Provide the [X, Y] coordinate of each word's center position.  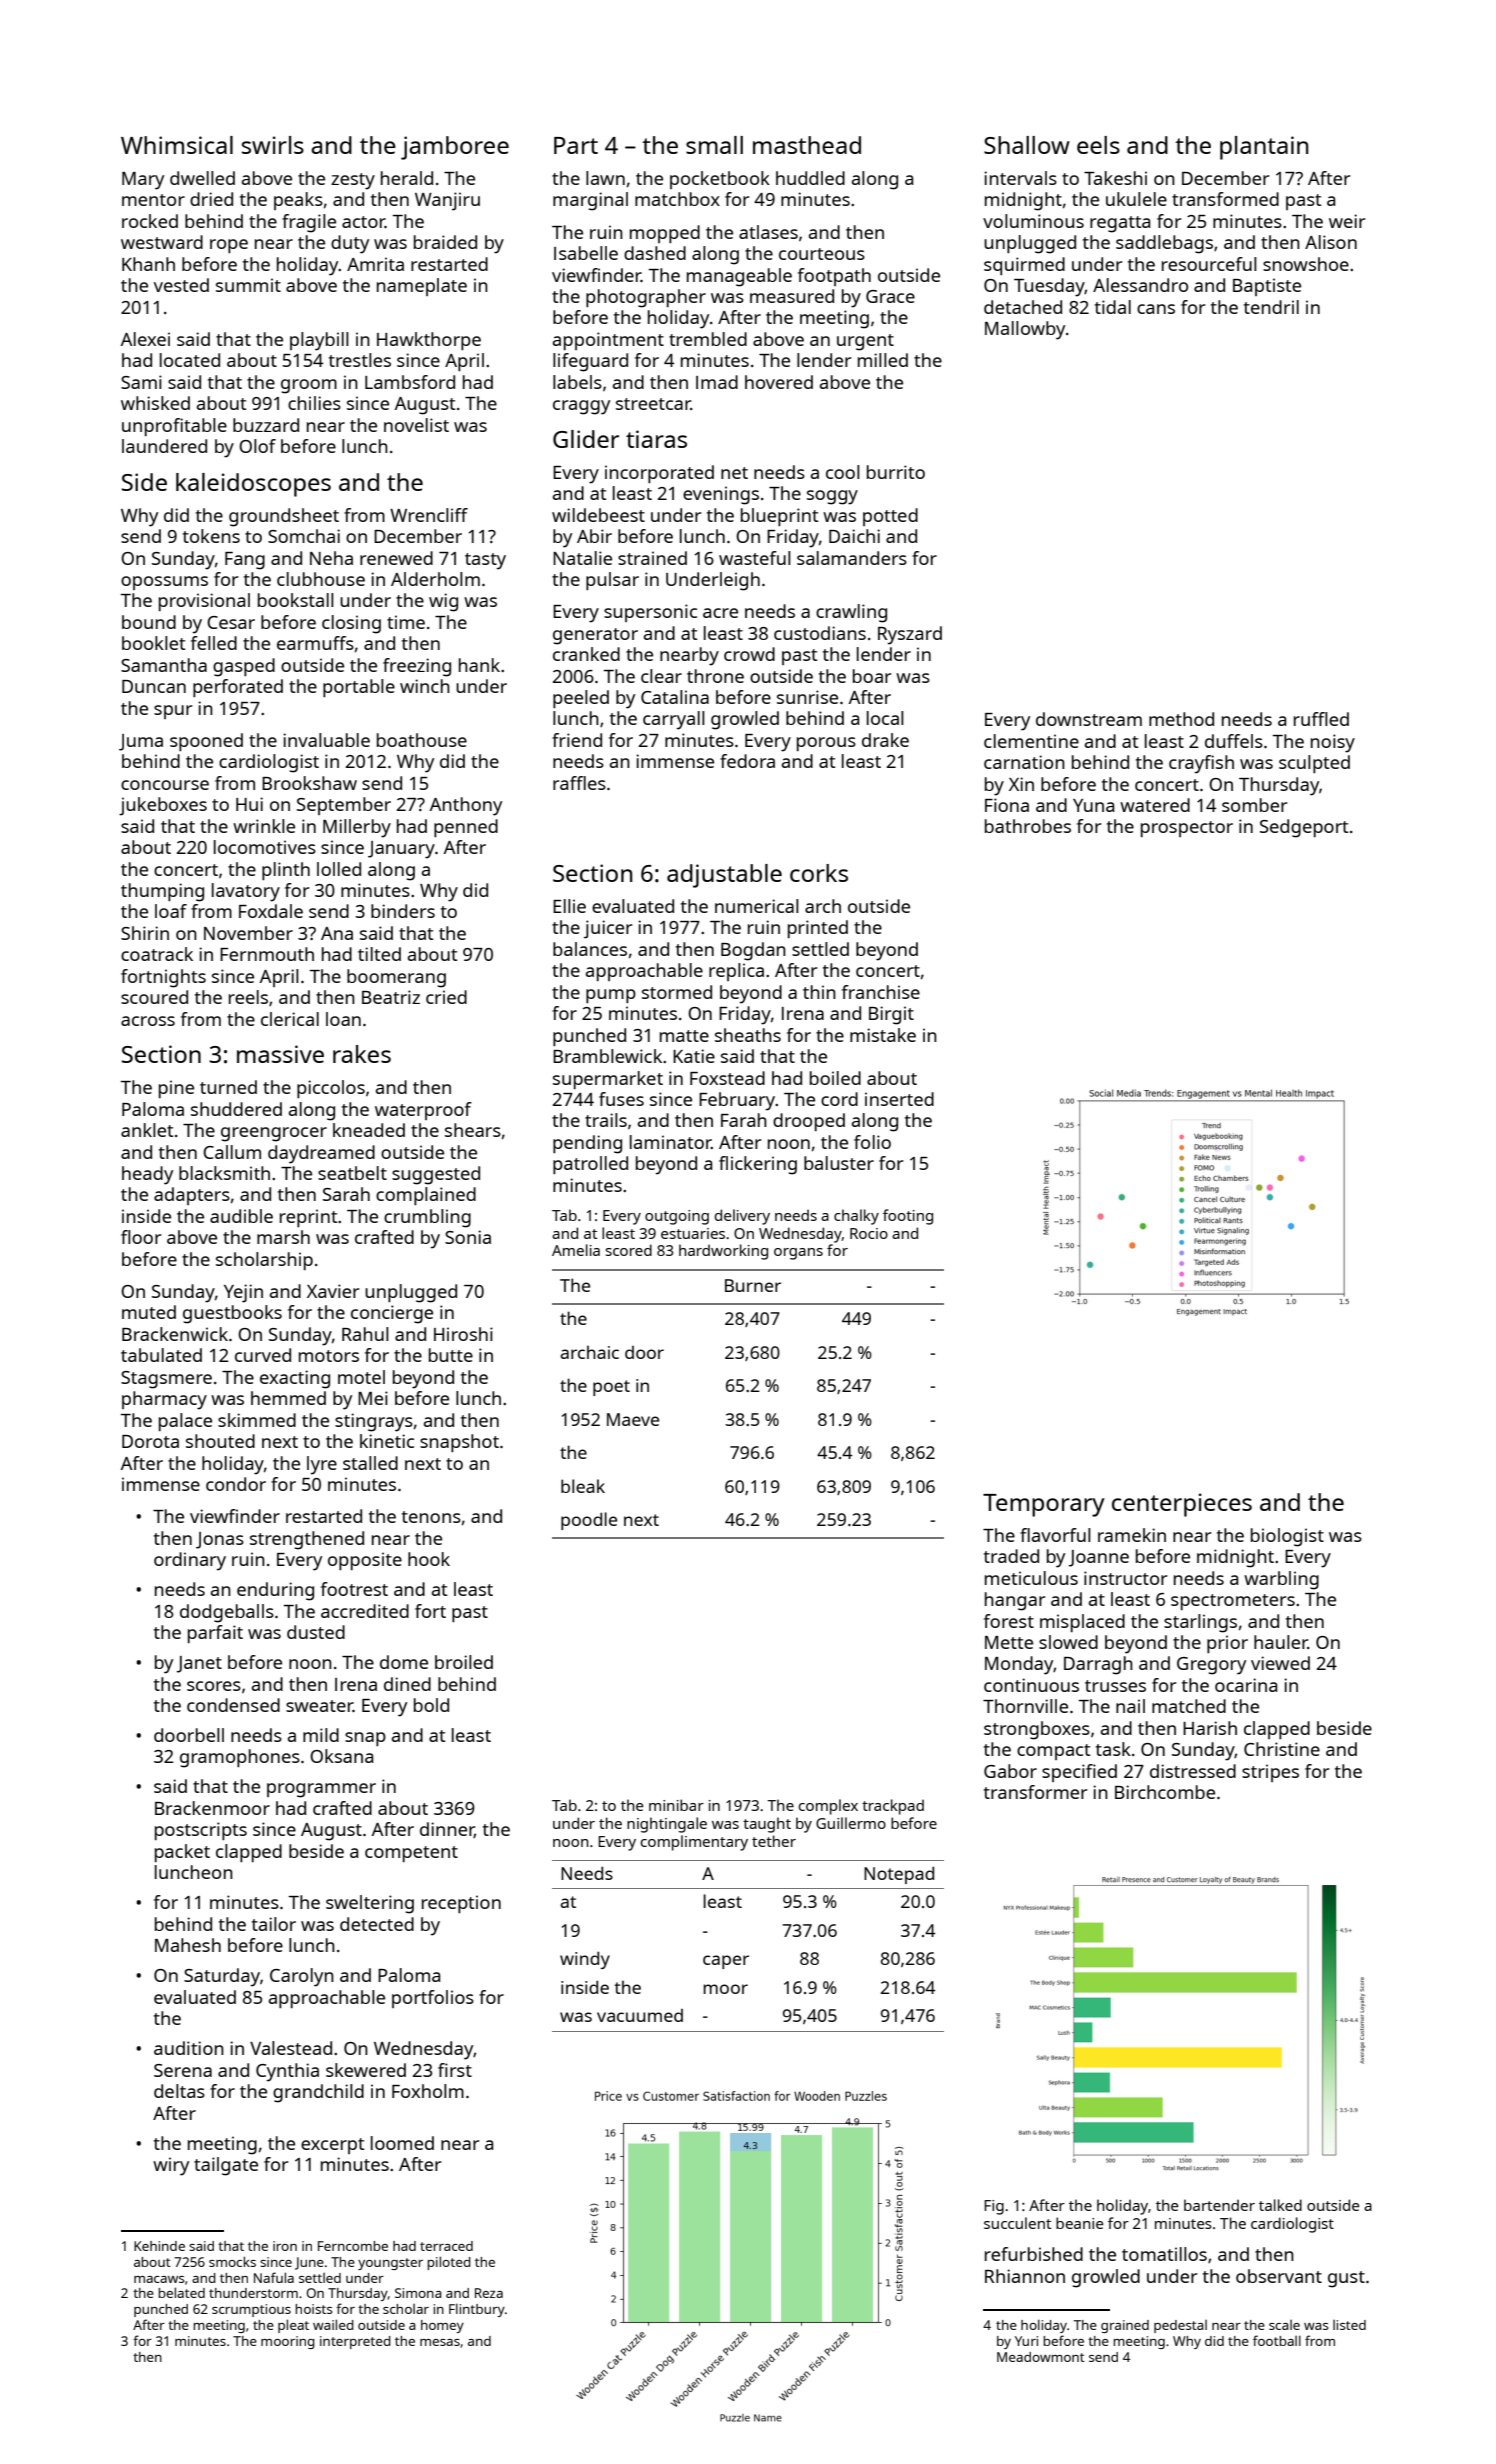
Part [576, 145]
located [190, 360]
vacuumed [640, 2015]
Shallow [1027, 145]
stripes [1270, 1773]
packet [182, 1853]
